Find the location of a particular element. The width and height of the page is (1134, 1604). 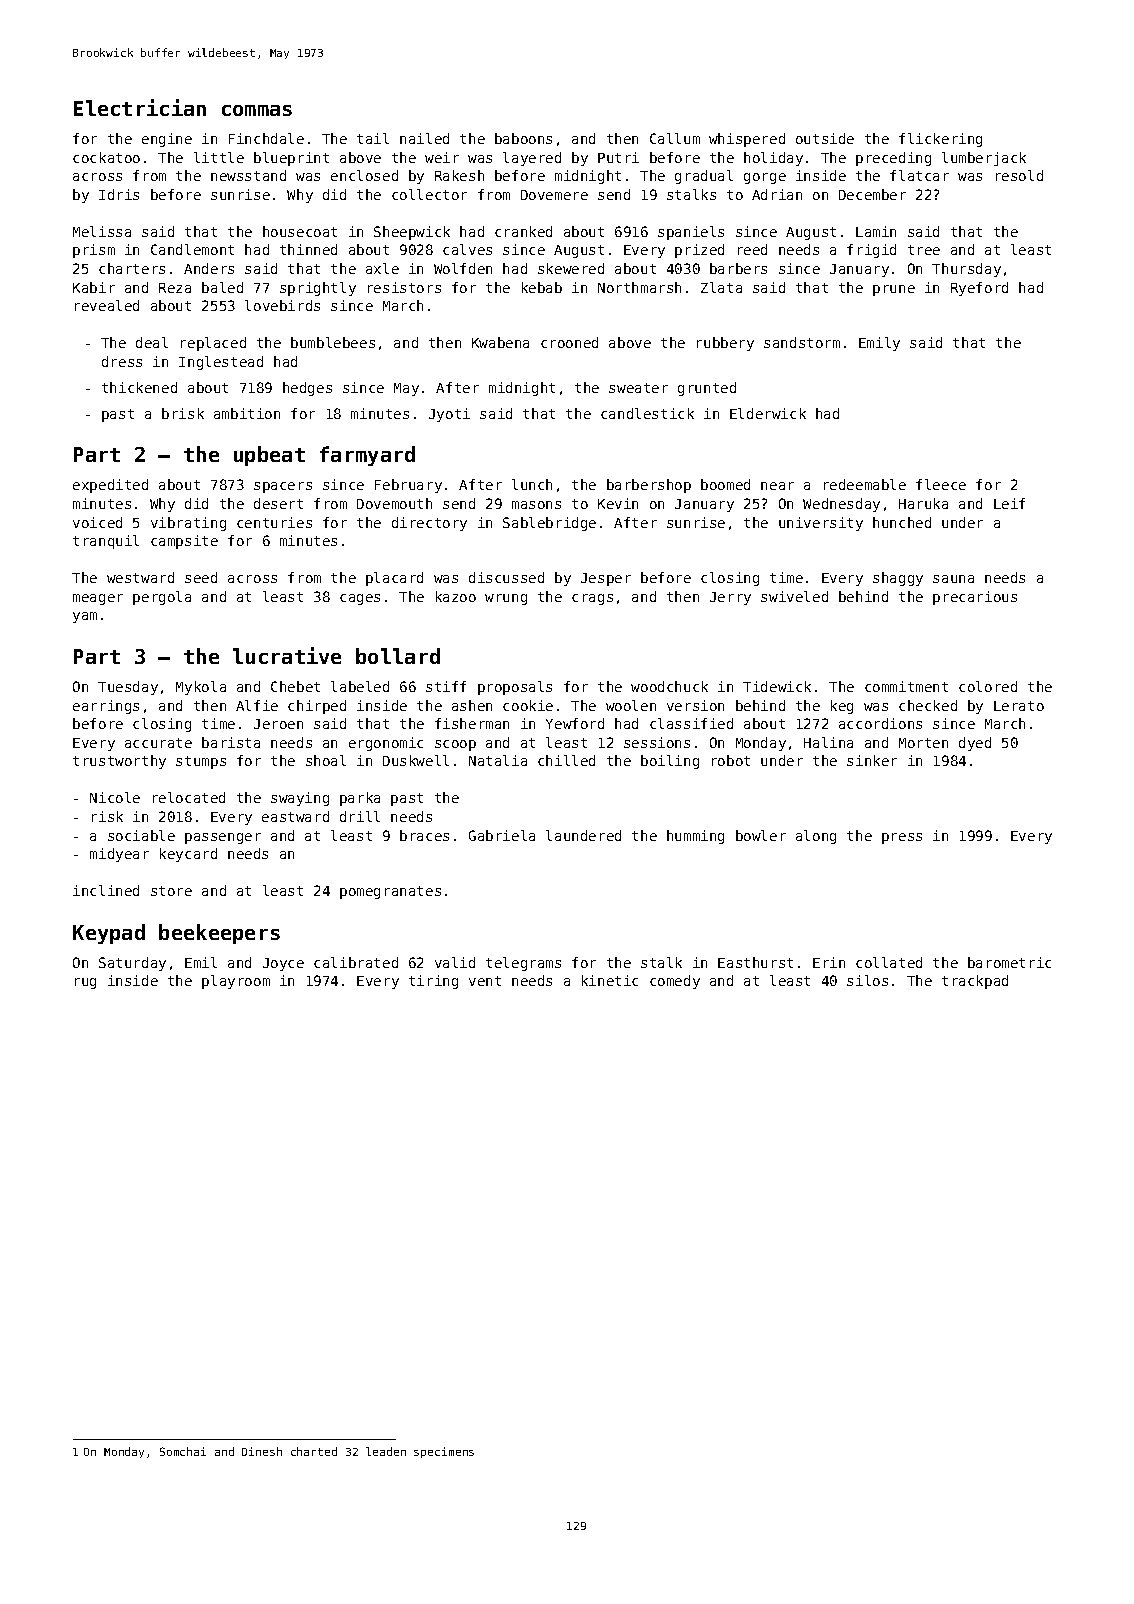

specimens is located at coordinates (444, 1452).
